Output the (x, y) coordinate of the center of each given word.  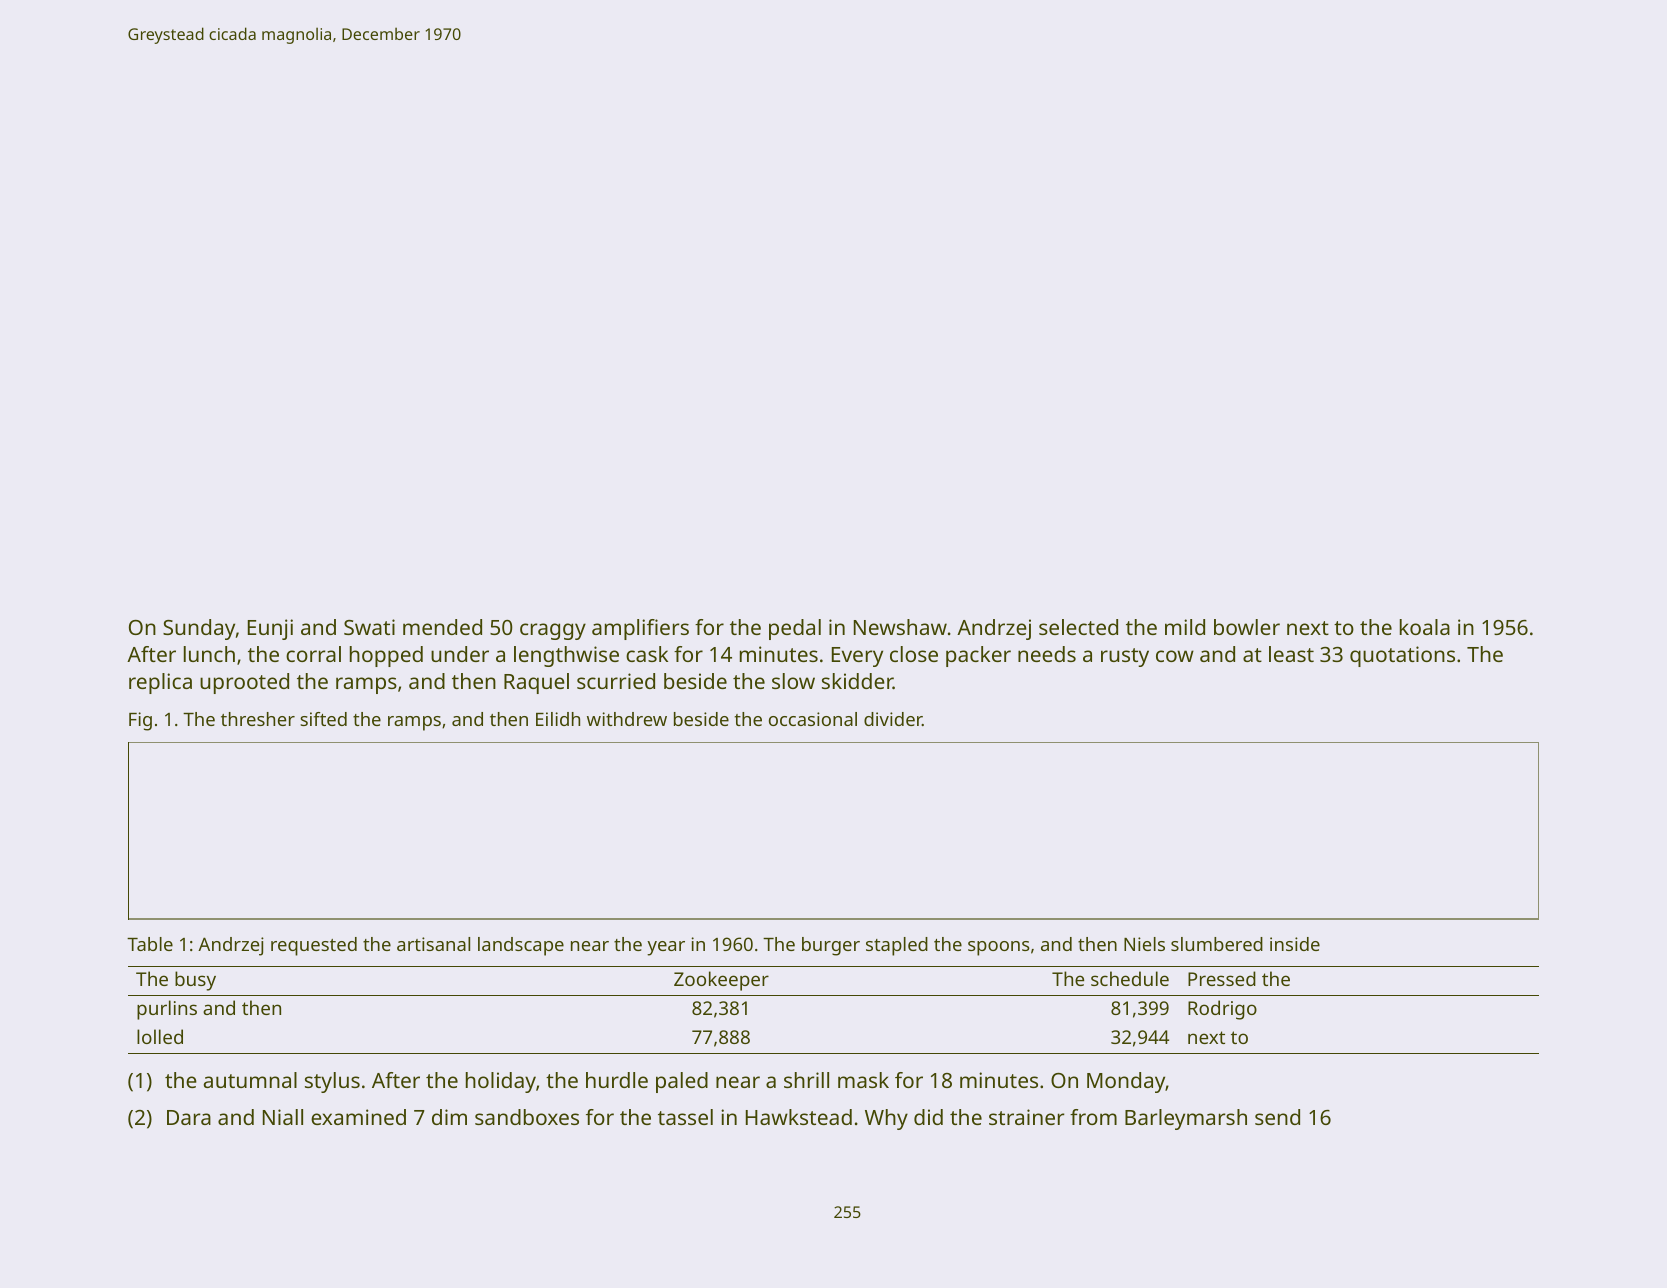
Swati (369, 627)
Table (150, 944)
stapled (897, 946)
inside (1295, 944)
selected (1078, 627)
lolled (160, 1036)
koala (1425, 627)
